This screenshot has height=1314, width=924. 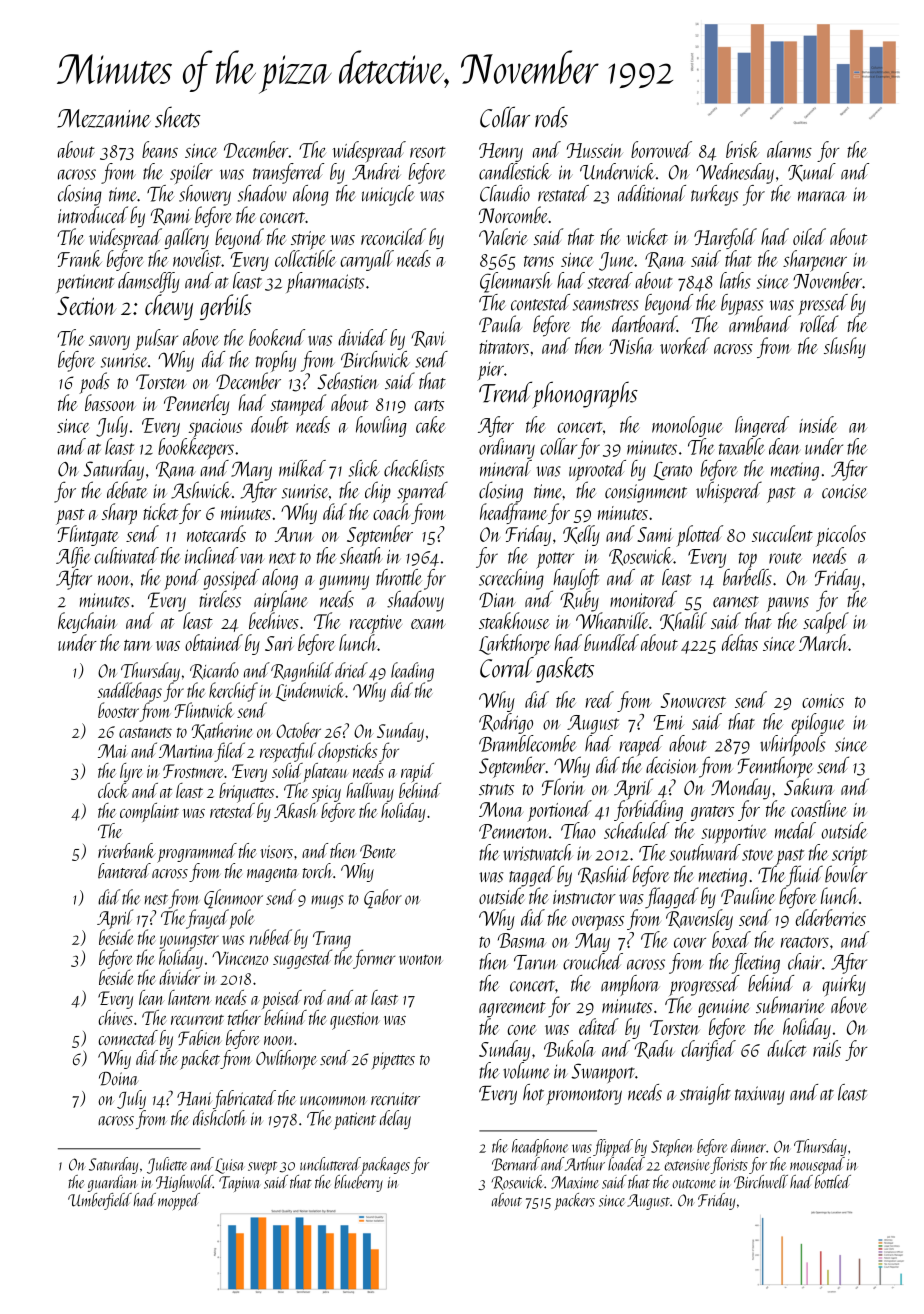 I want to click on Rodrigo, so click(x=506, y=723).
